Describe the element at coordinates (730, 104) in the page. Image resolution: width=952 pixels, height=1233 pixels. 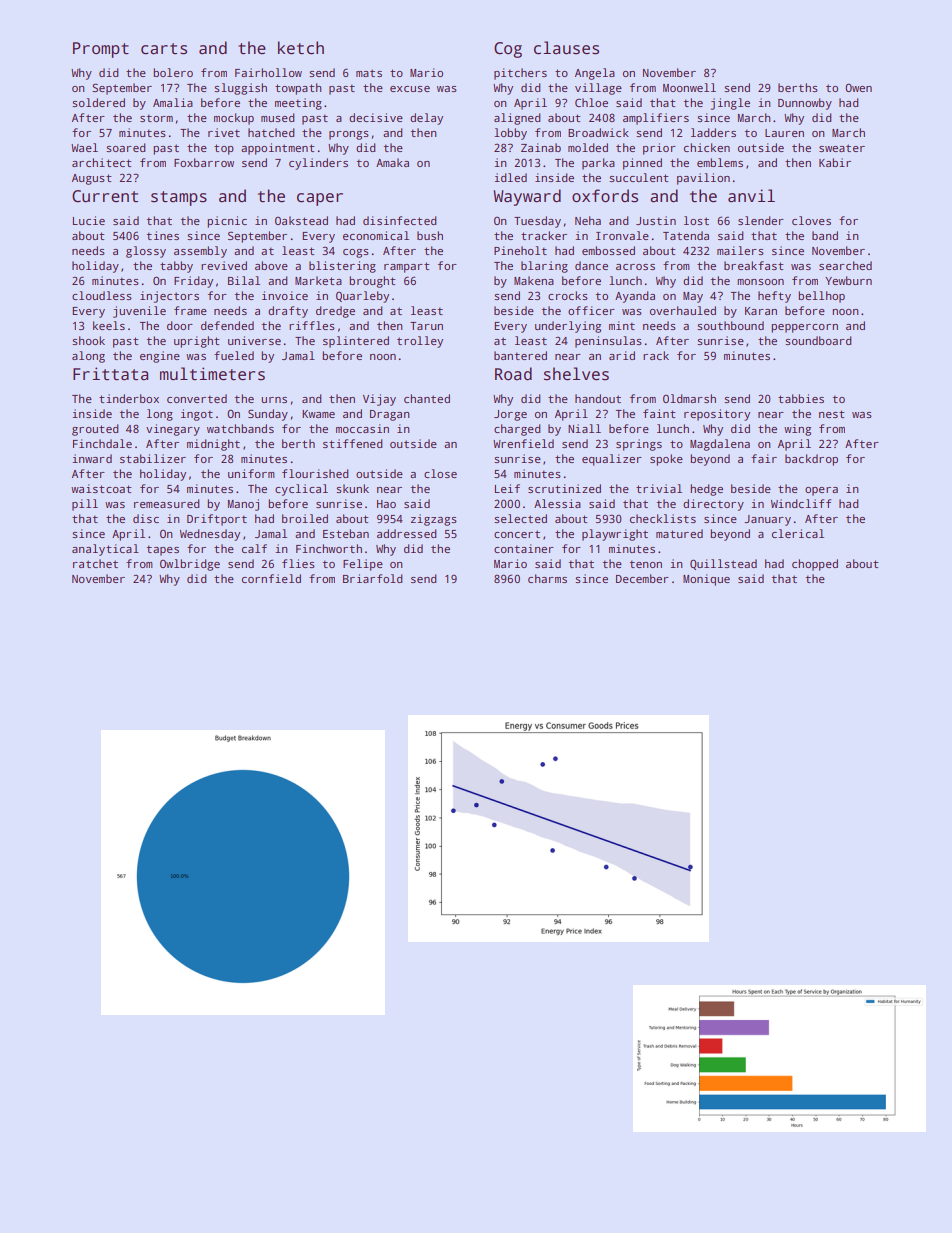
I see `jingle` at that location.
